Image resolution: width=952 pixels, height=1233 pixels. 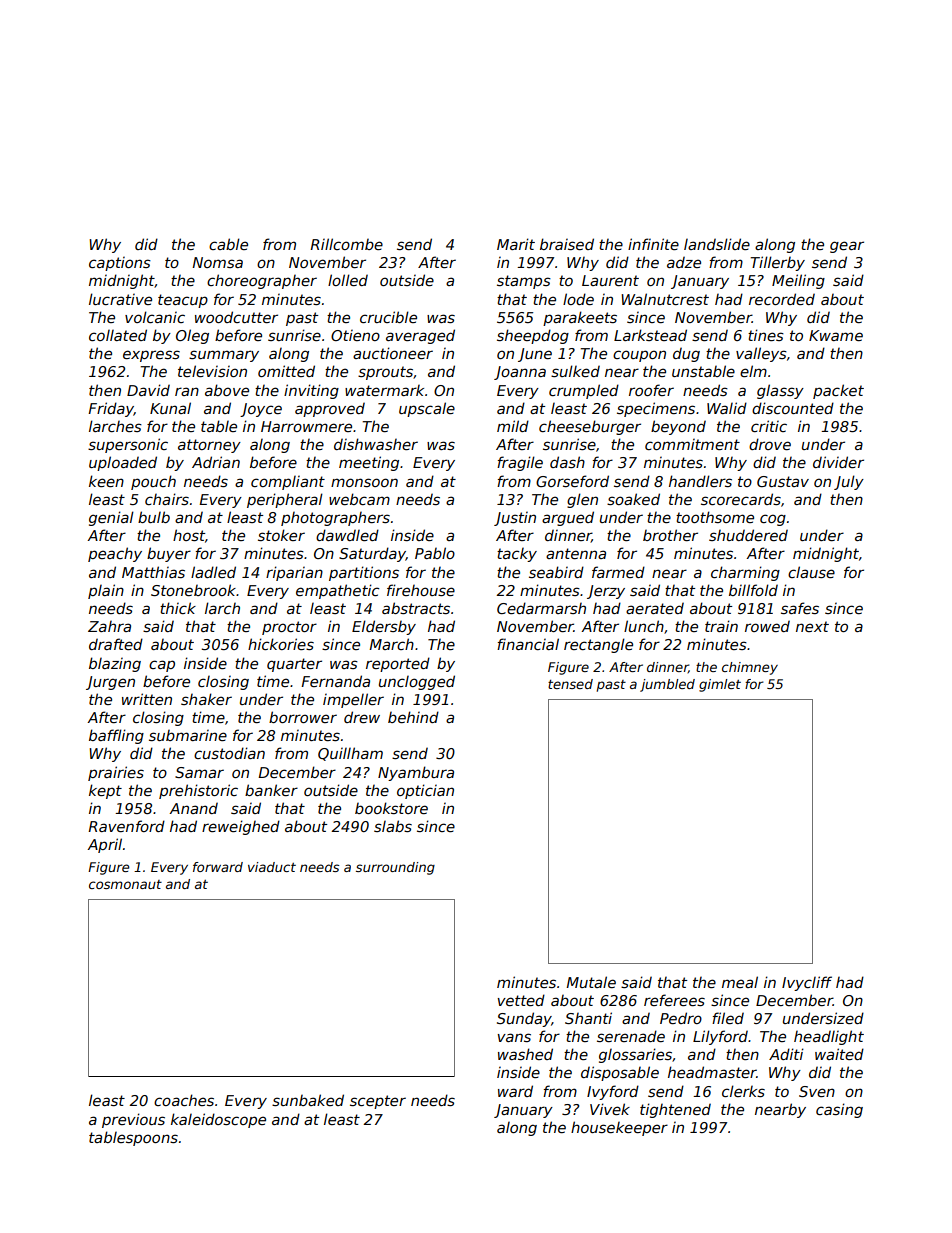 What do you see at coordinates (218, 1120) in the document?
I see `kaleidoscope` at bounding box center [218, 1120].
